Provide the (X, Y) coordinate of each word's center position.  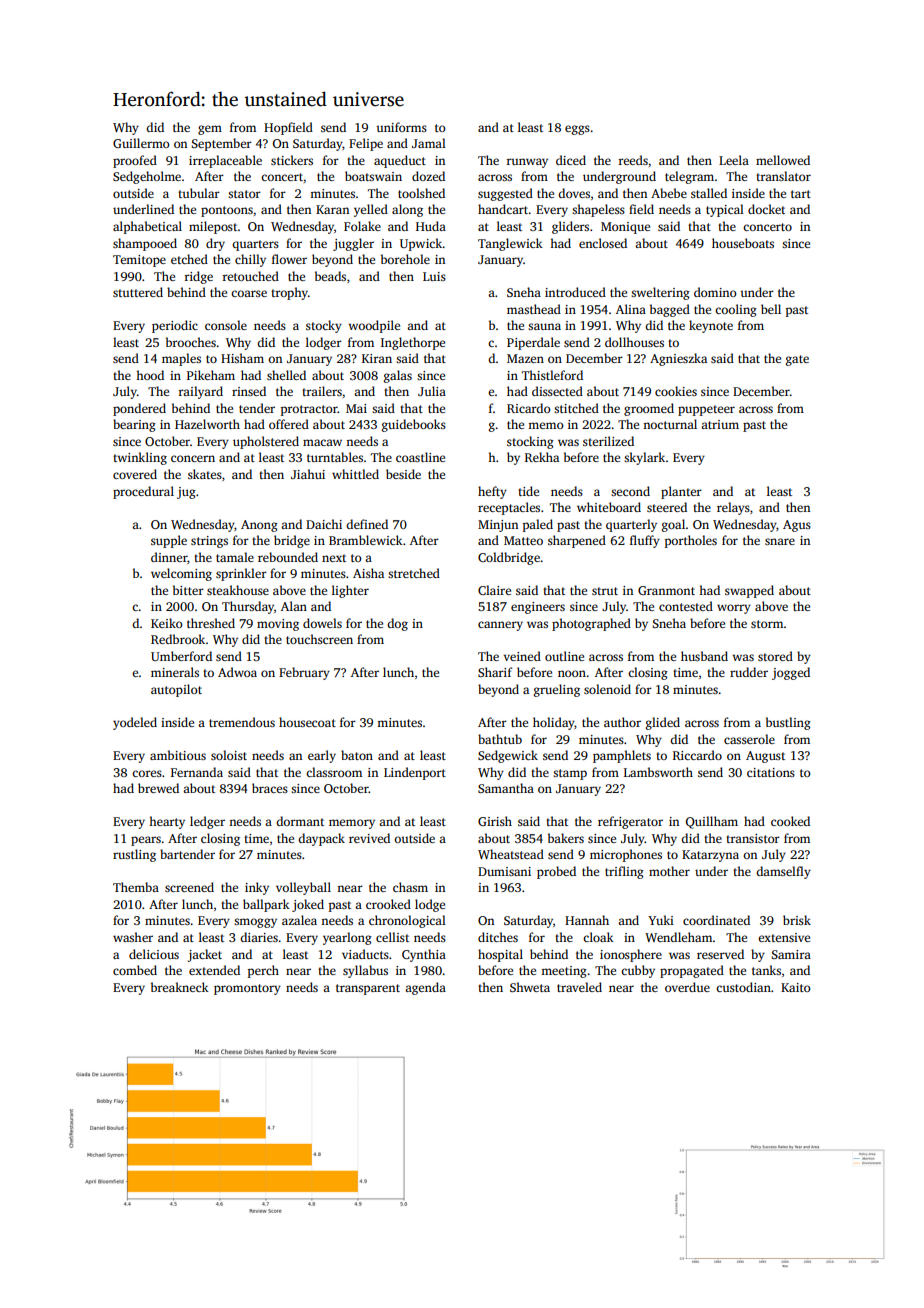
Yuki (661, 920)
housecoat (307, 722)
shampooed (145, 244)
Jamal (429, 143)
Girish (495, 821)
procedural (143, 492)
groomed (649, 409)
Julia (432, 391)
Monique (625, 228)
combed (135, 970)
